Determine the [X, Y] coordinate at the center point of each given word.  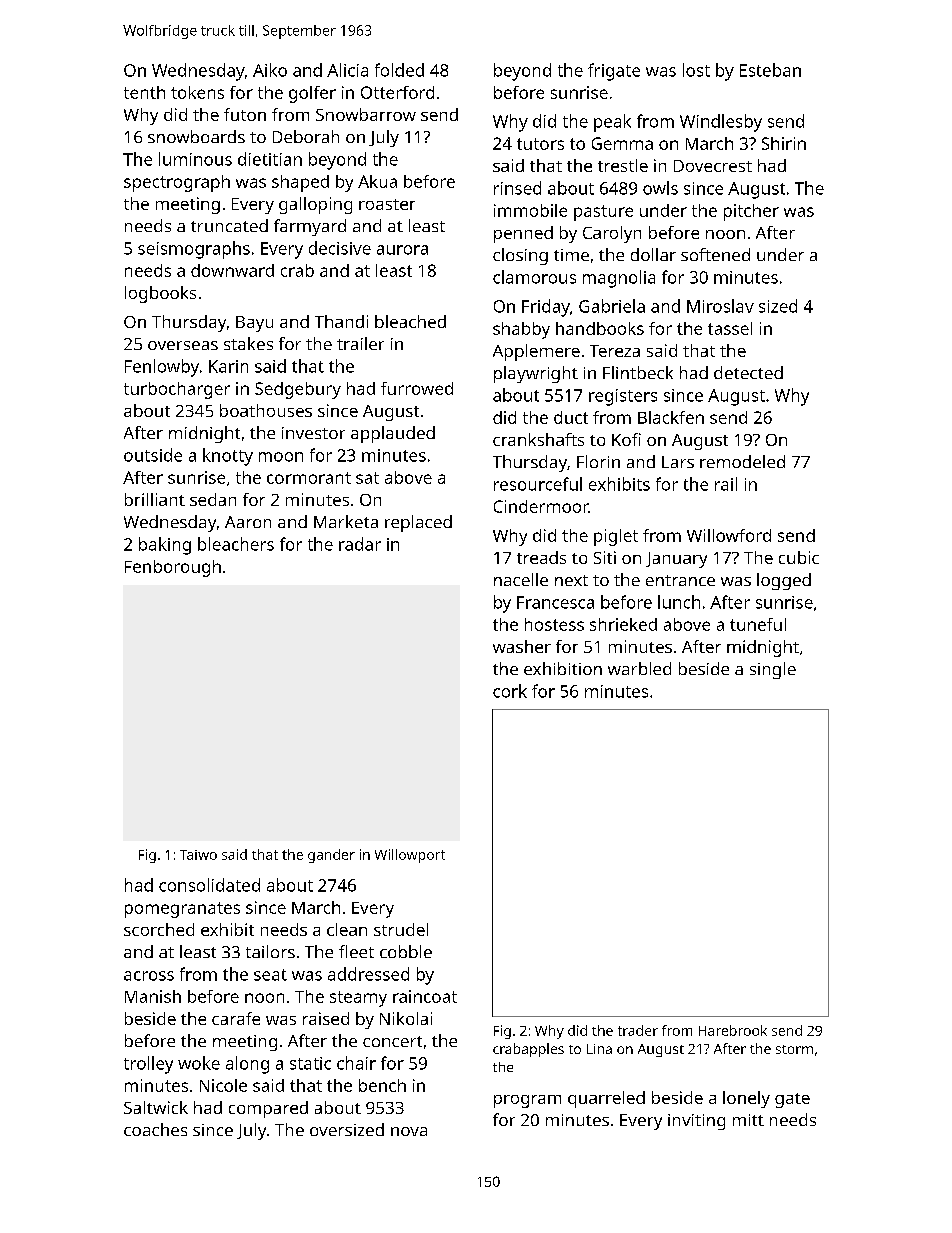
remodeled [742, 461]
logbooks [160, 294]
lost [696, 70]
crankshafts [538, 439]
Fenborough [173, 568]
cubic [799, 557]
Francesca [555, 602]
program [527, 1101]
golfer [312, 94]
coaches [155, 1129]
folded [399, 70]
